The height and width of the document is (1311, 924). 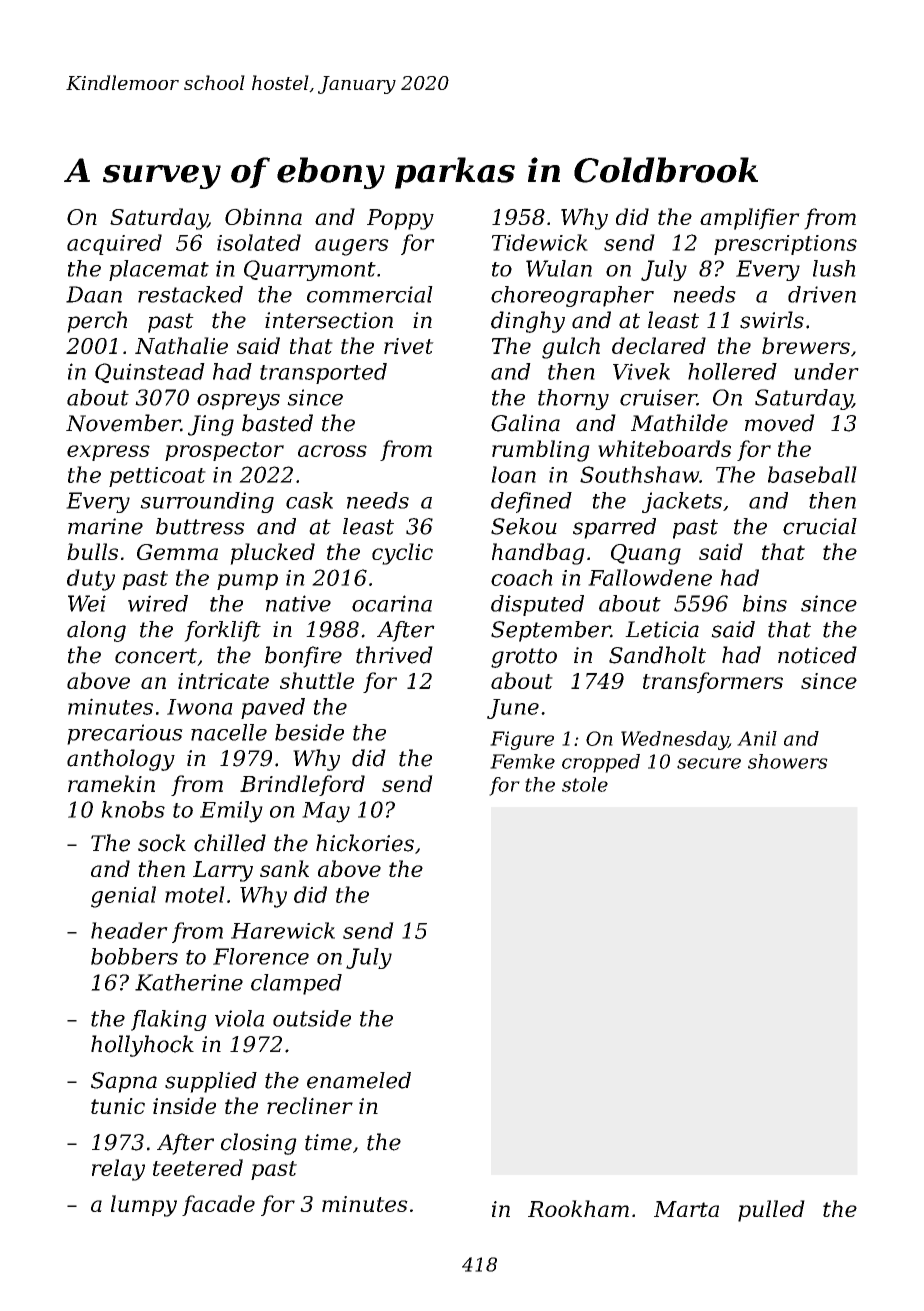 I want to click on Galina, so click(x=525, y=423).
